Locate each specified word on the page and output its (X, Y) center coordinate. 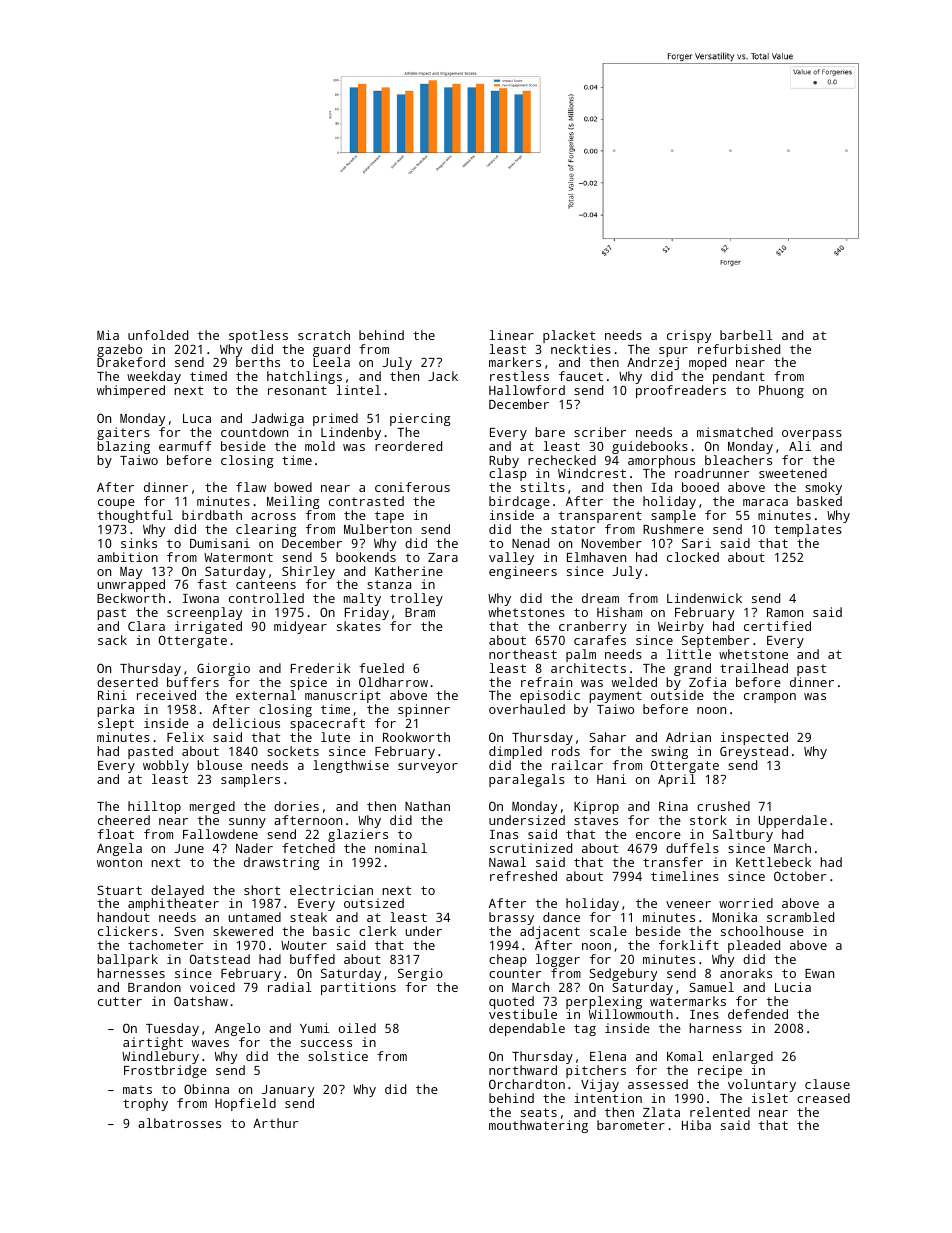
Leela (331, 362)
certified (777, 626)
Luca (197, 418)
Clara (146, 626)
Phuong (781, 391)
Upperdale (793, 821)
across (273, 516)
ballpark (127, 960)
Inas (504, 834)
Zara (443, 557)
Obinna (206, 1089)
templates (808, 530)
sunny (247, 823)
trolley (416, 599)
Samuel (711, 987)
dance (561, 917)
